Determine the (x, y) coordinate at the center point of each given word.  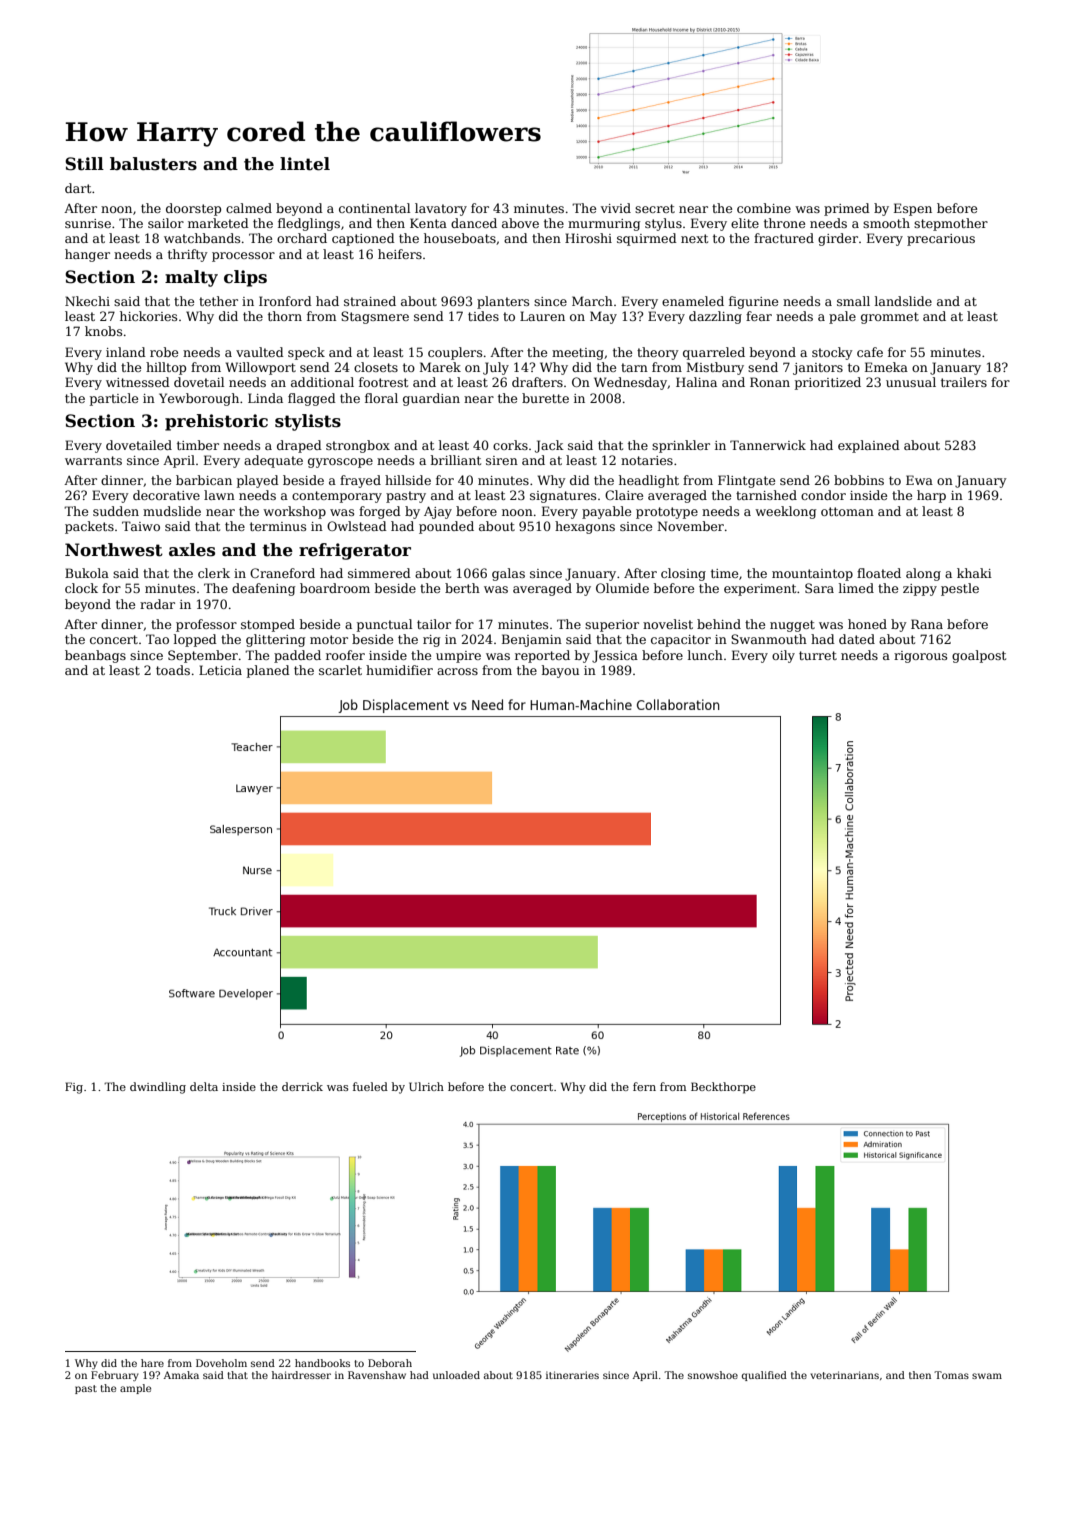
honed (867, 624)
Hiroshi (588, 238)
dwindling (158, 1088)
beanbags (95, 656)
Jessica (615, 656)
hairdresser (301, 1375)
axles (192, 550)
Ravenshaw (377, 1375)
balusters (153, 164)
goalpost (979, 656)
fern (644, 1086)
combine (764, 208)
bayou (560, 671)
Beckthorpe (723, 1088)
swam (987, 1376)
